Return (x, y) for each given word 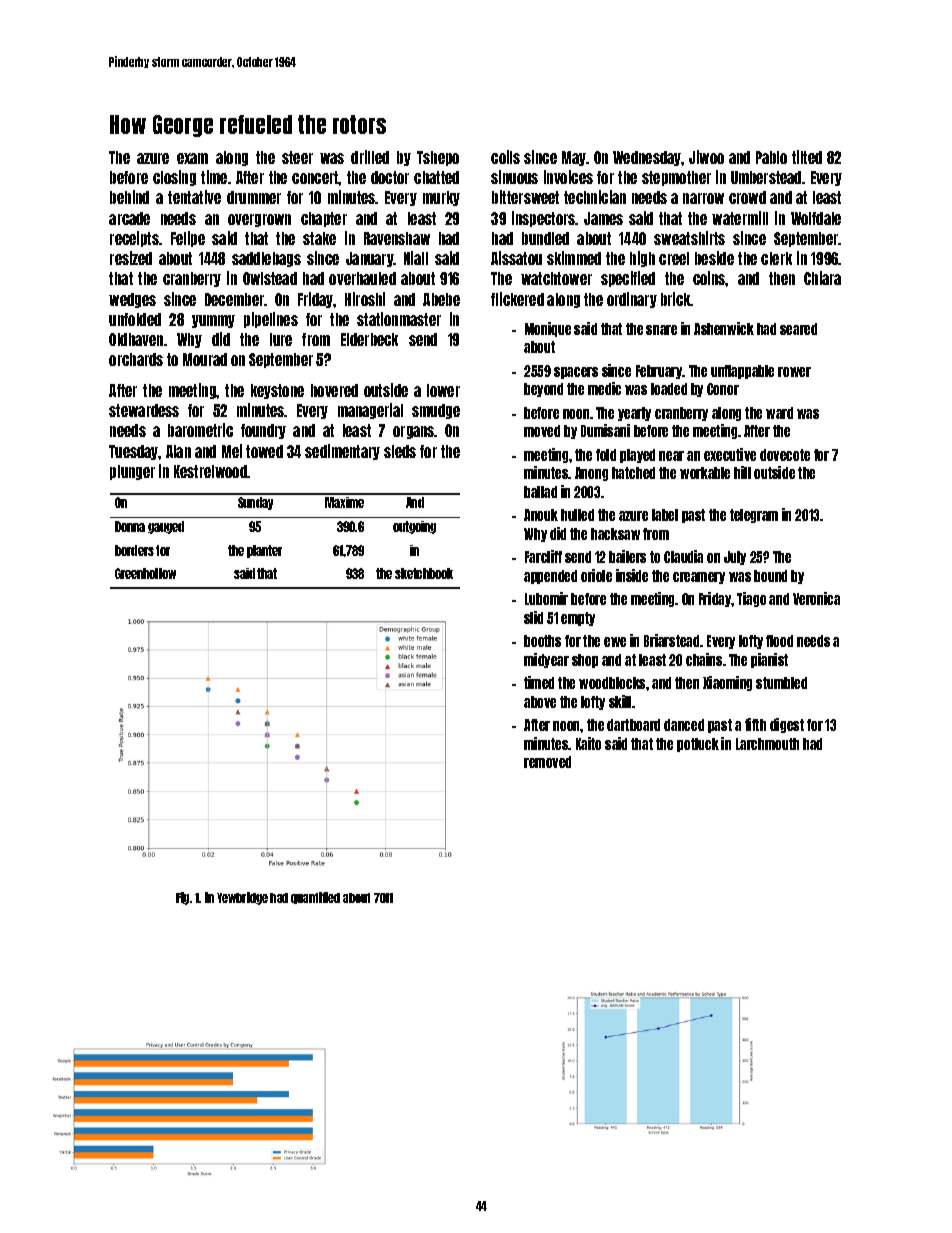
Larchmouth (767, 744)
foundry (263, 431)
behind (129, 197)
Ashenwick (724, 328)
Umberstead (766, 177)
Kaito (588, 743)
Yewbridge (242, 898)
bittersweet (525, 197)
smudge (436, 411)
